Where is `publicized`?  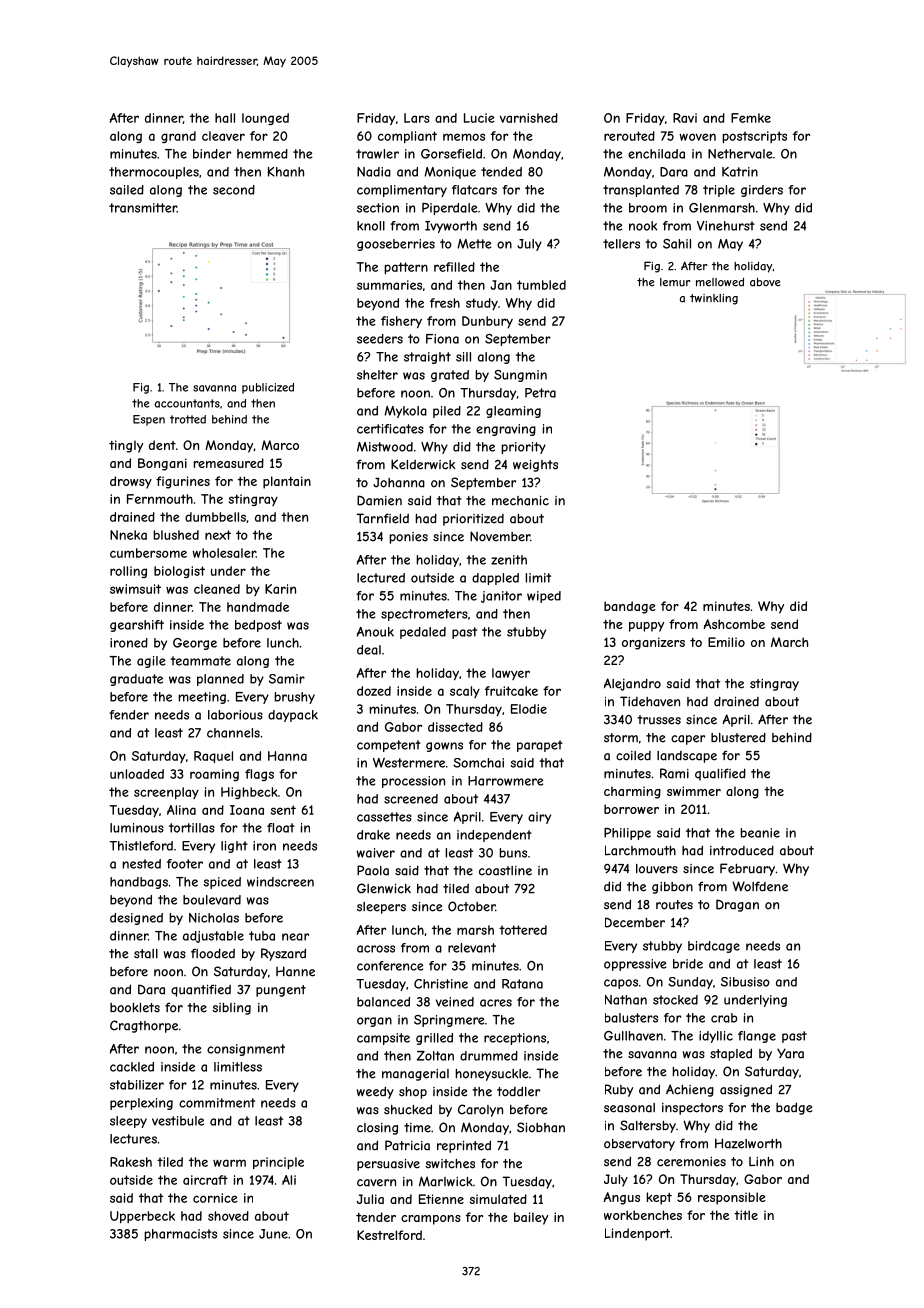 publicized is located at coordinates (268, 388).
